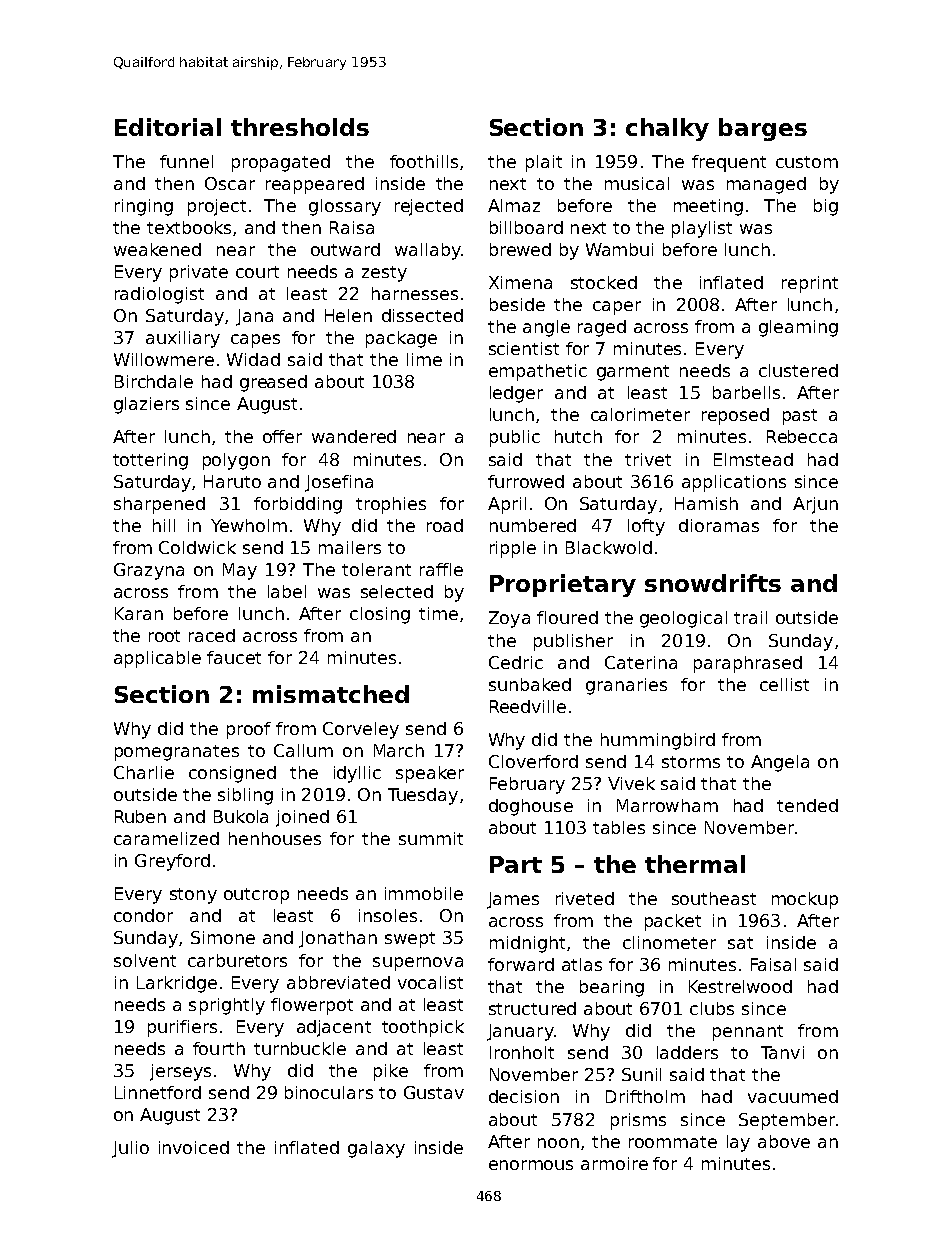 The width and height of the document is (952, 1233). What do you see at coordinates (805, 900) in the document?
I see `mockup` at bounding box center [805, 900].
